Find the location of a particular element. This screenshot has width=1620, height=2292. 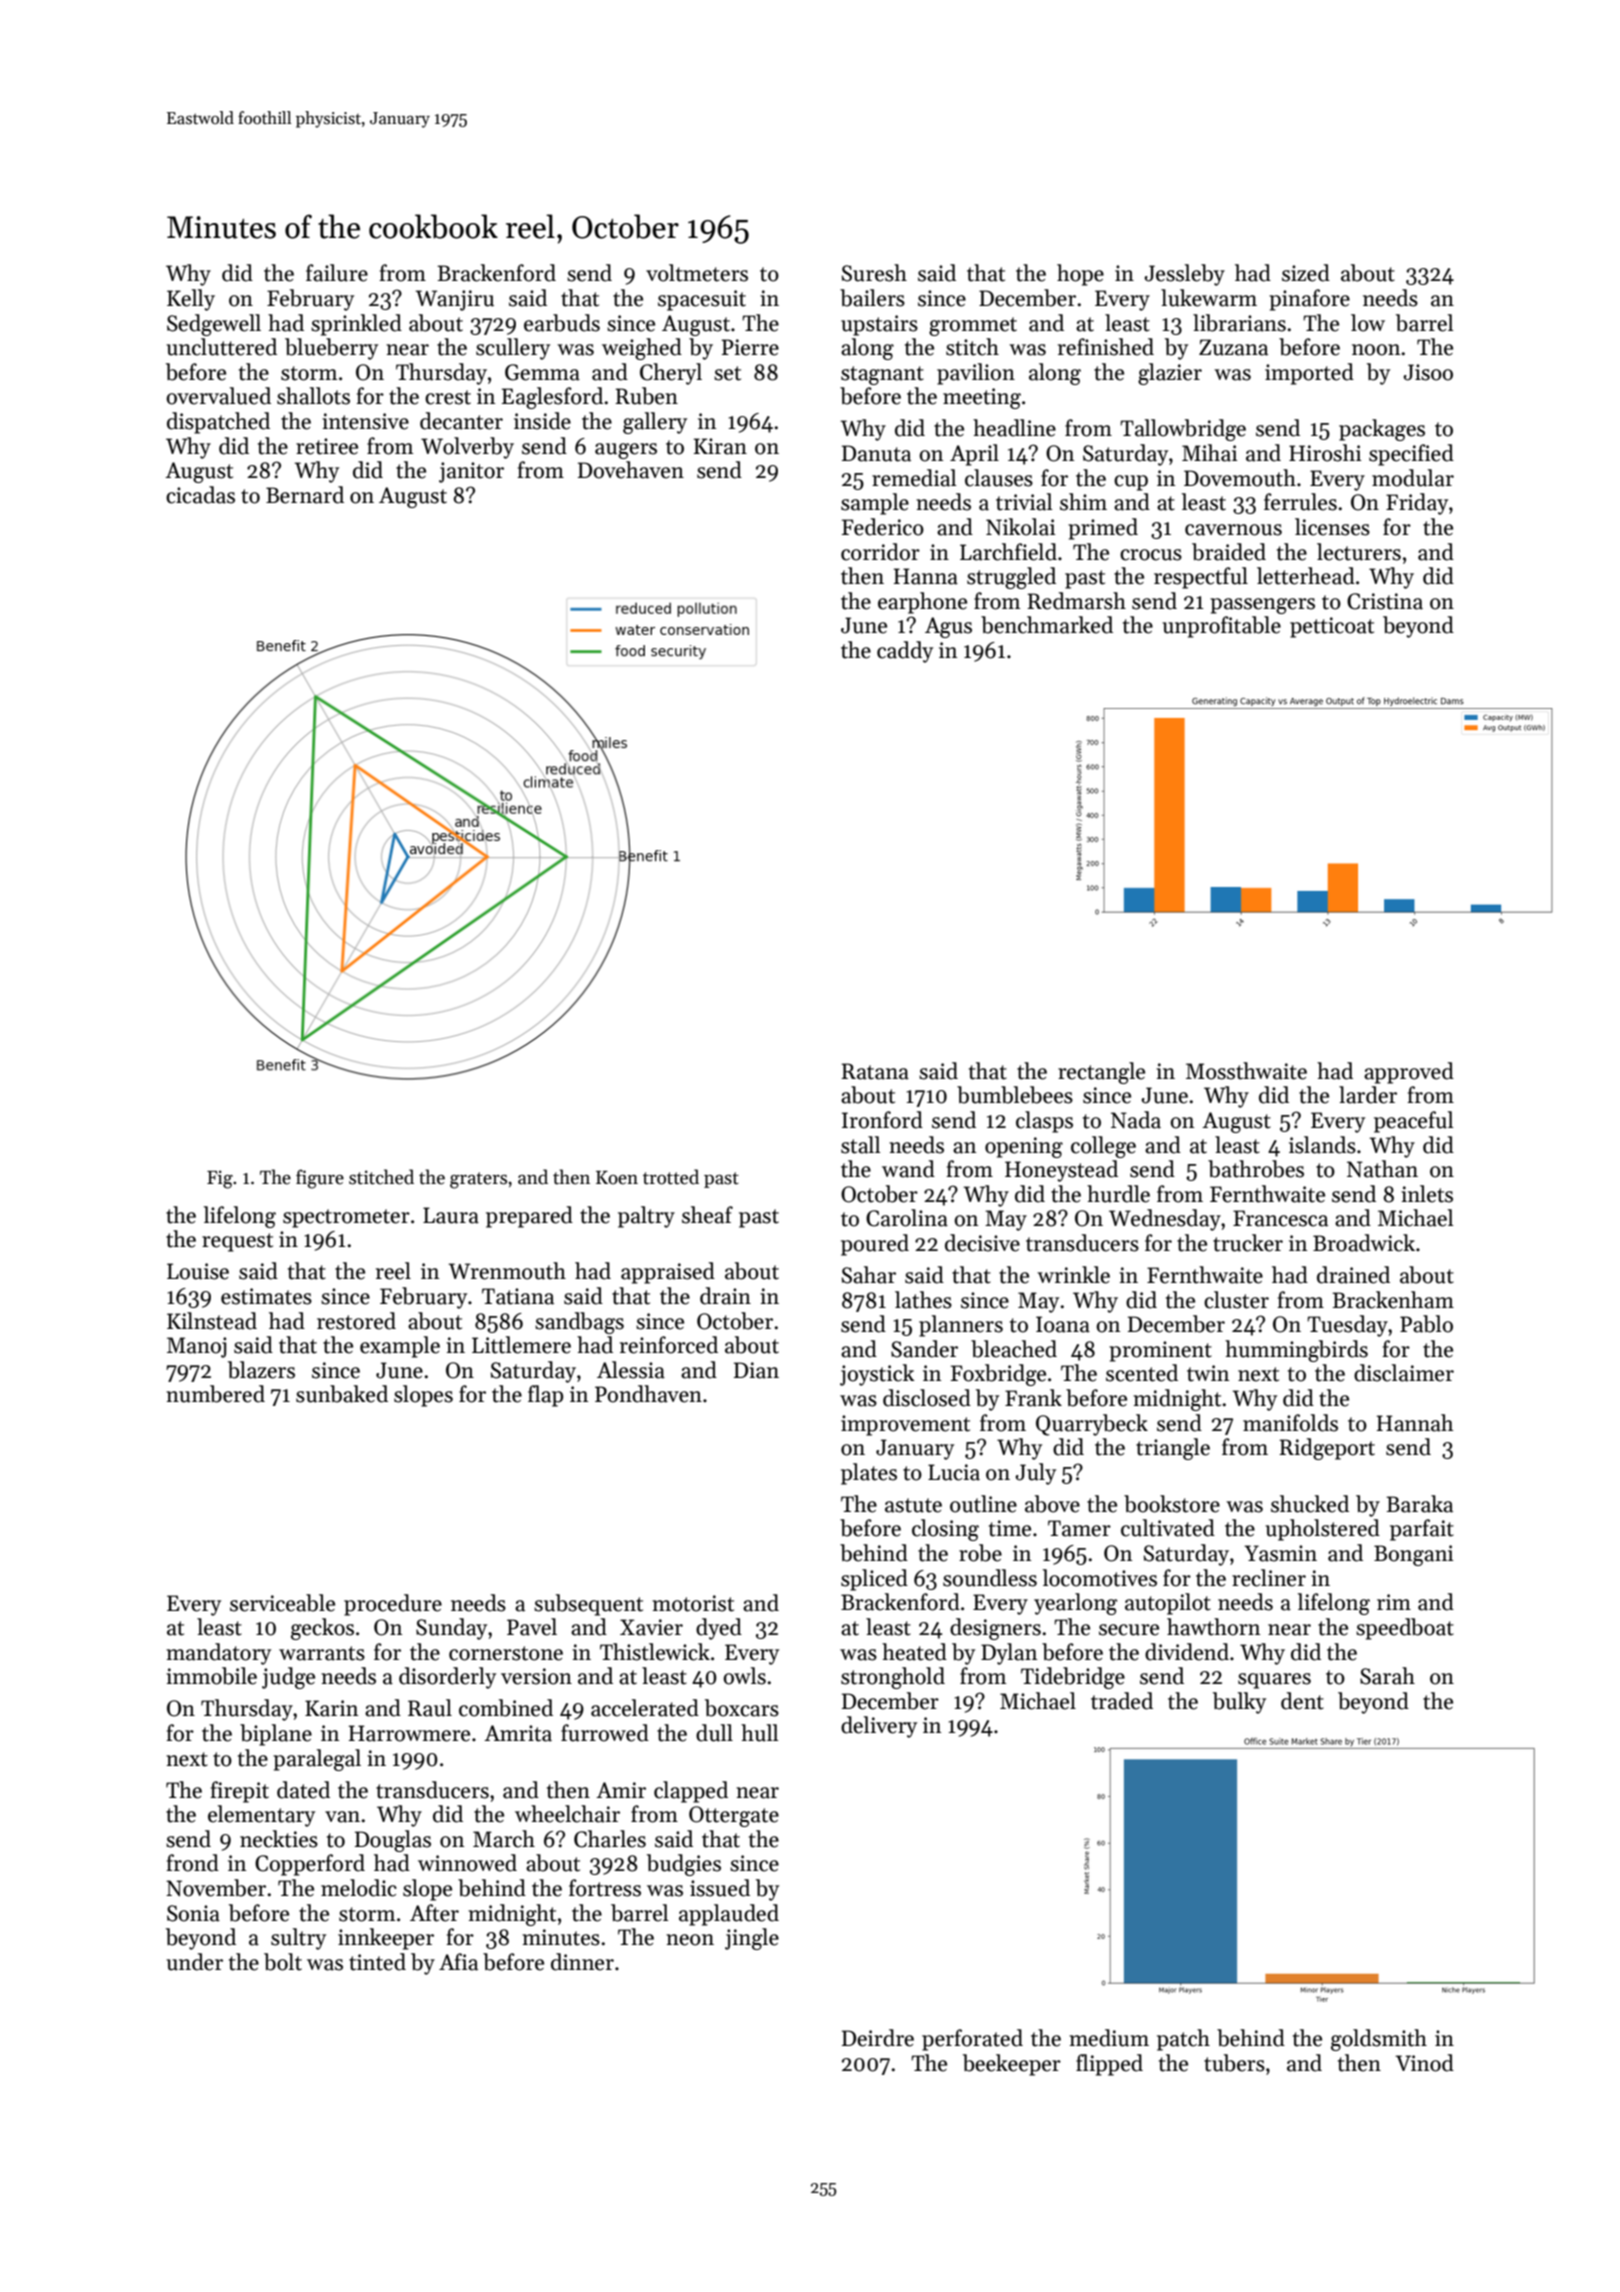

delivery is located at coordinates (879, 1727).
